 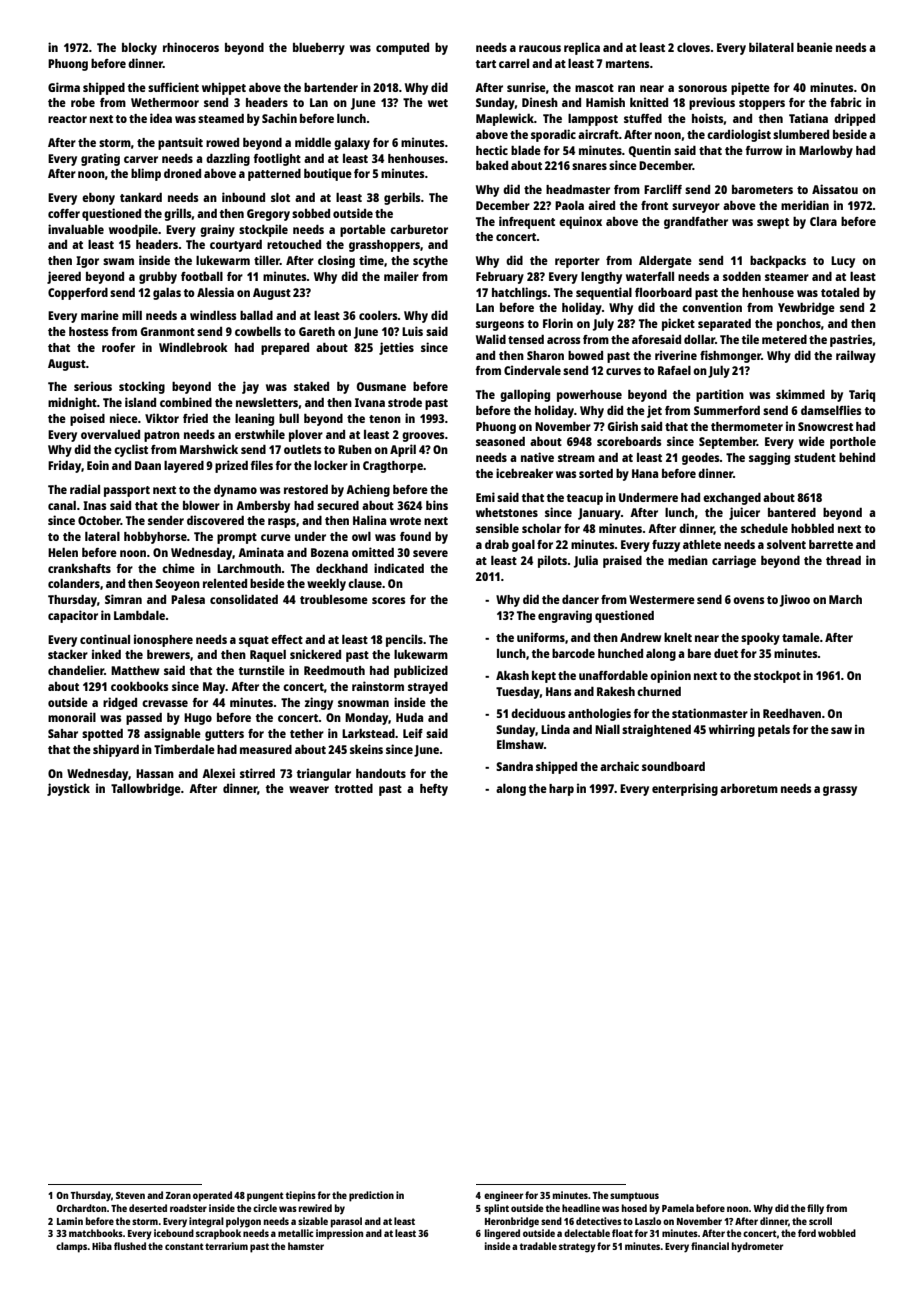 I want to click on tradable, so click(x=538, y=1246).
